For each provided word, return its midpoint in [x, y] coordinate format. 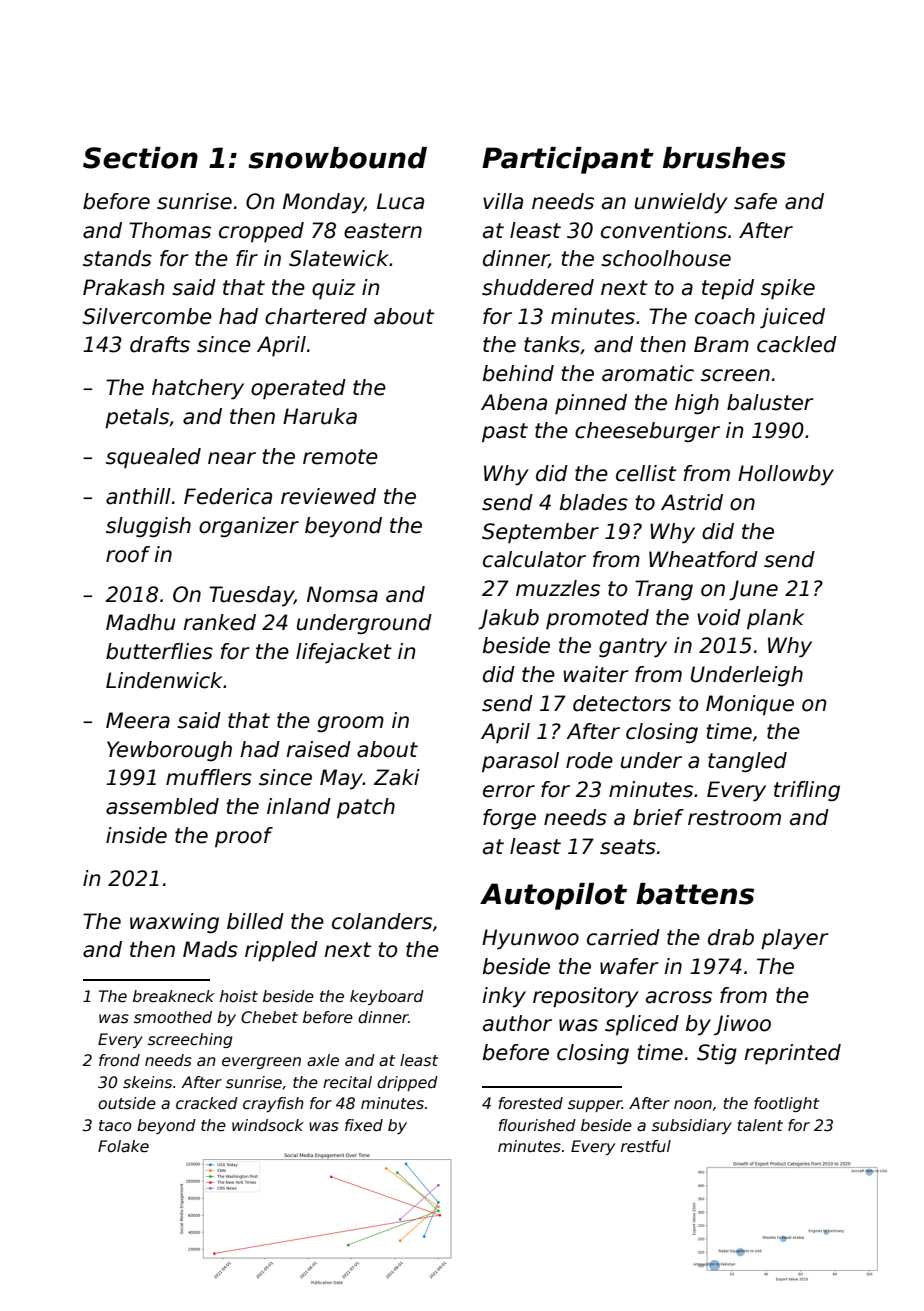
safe [755, 201]
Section [140, 158]
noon [693, 1104]
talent [760, 1125]
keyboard [387, 997]
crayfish [273, 1104]
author [517, 1023]
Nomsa [342, 594]
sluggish [148, 527]
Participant [568, 160]
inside [136, 835]
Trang [664, 590]
